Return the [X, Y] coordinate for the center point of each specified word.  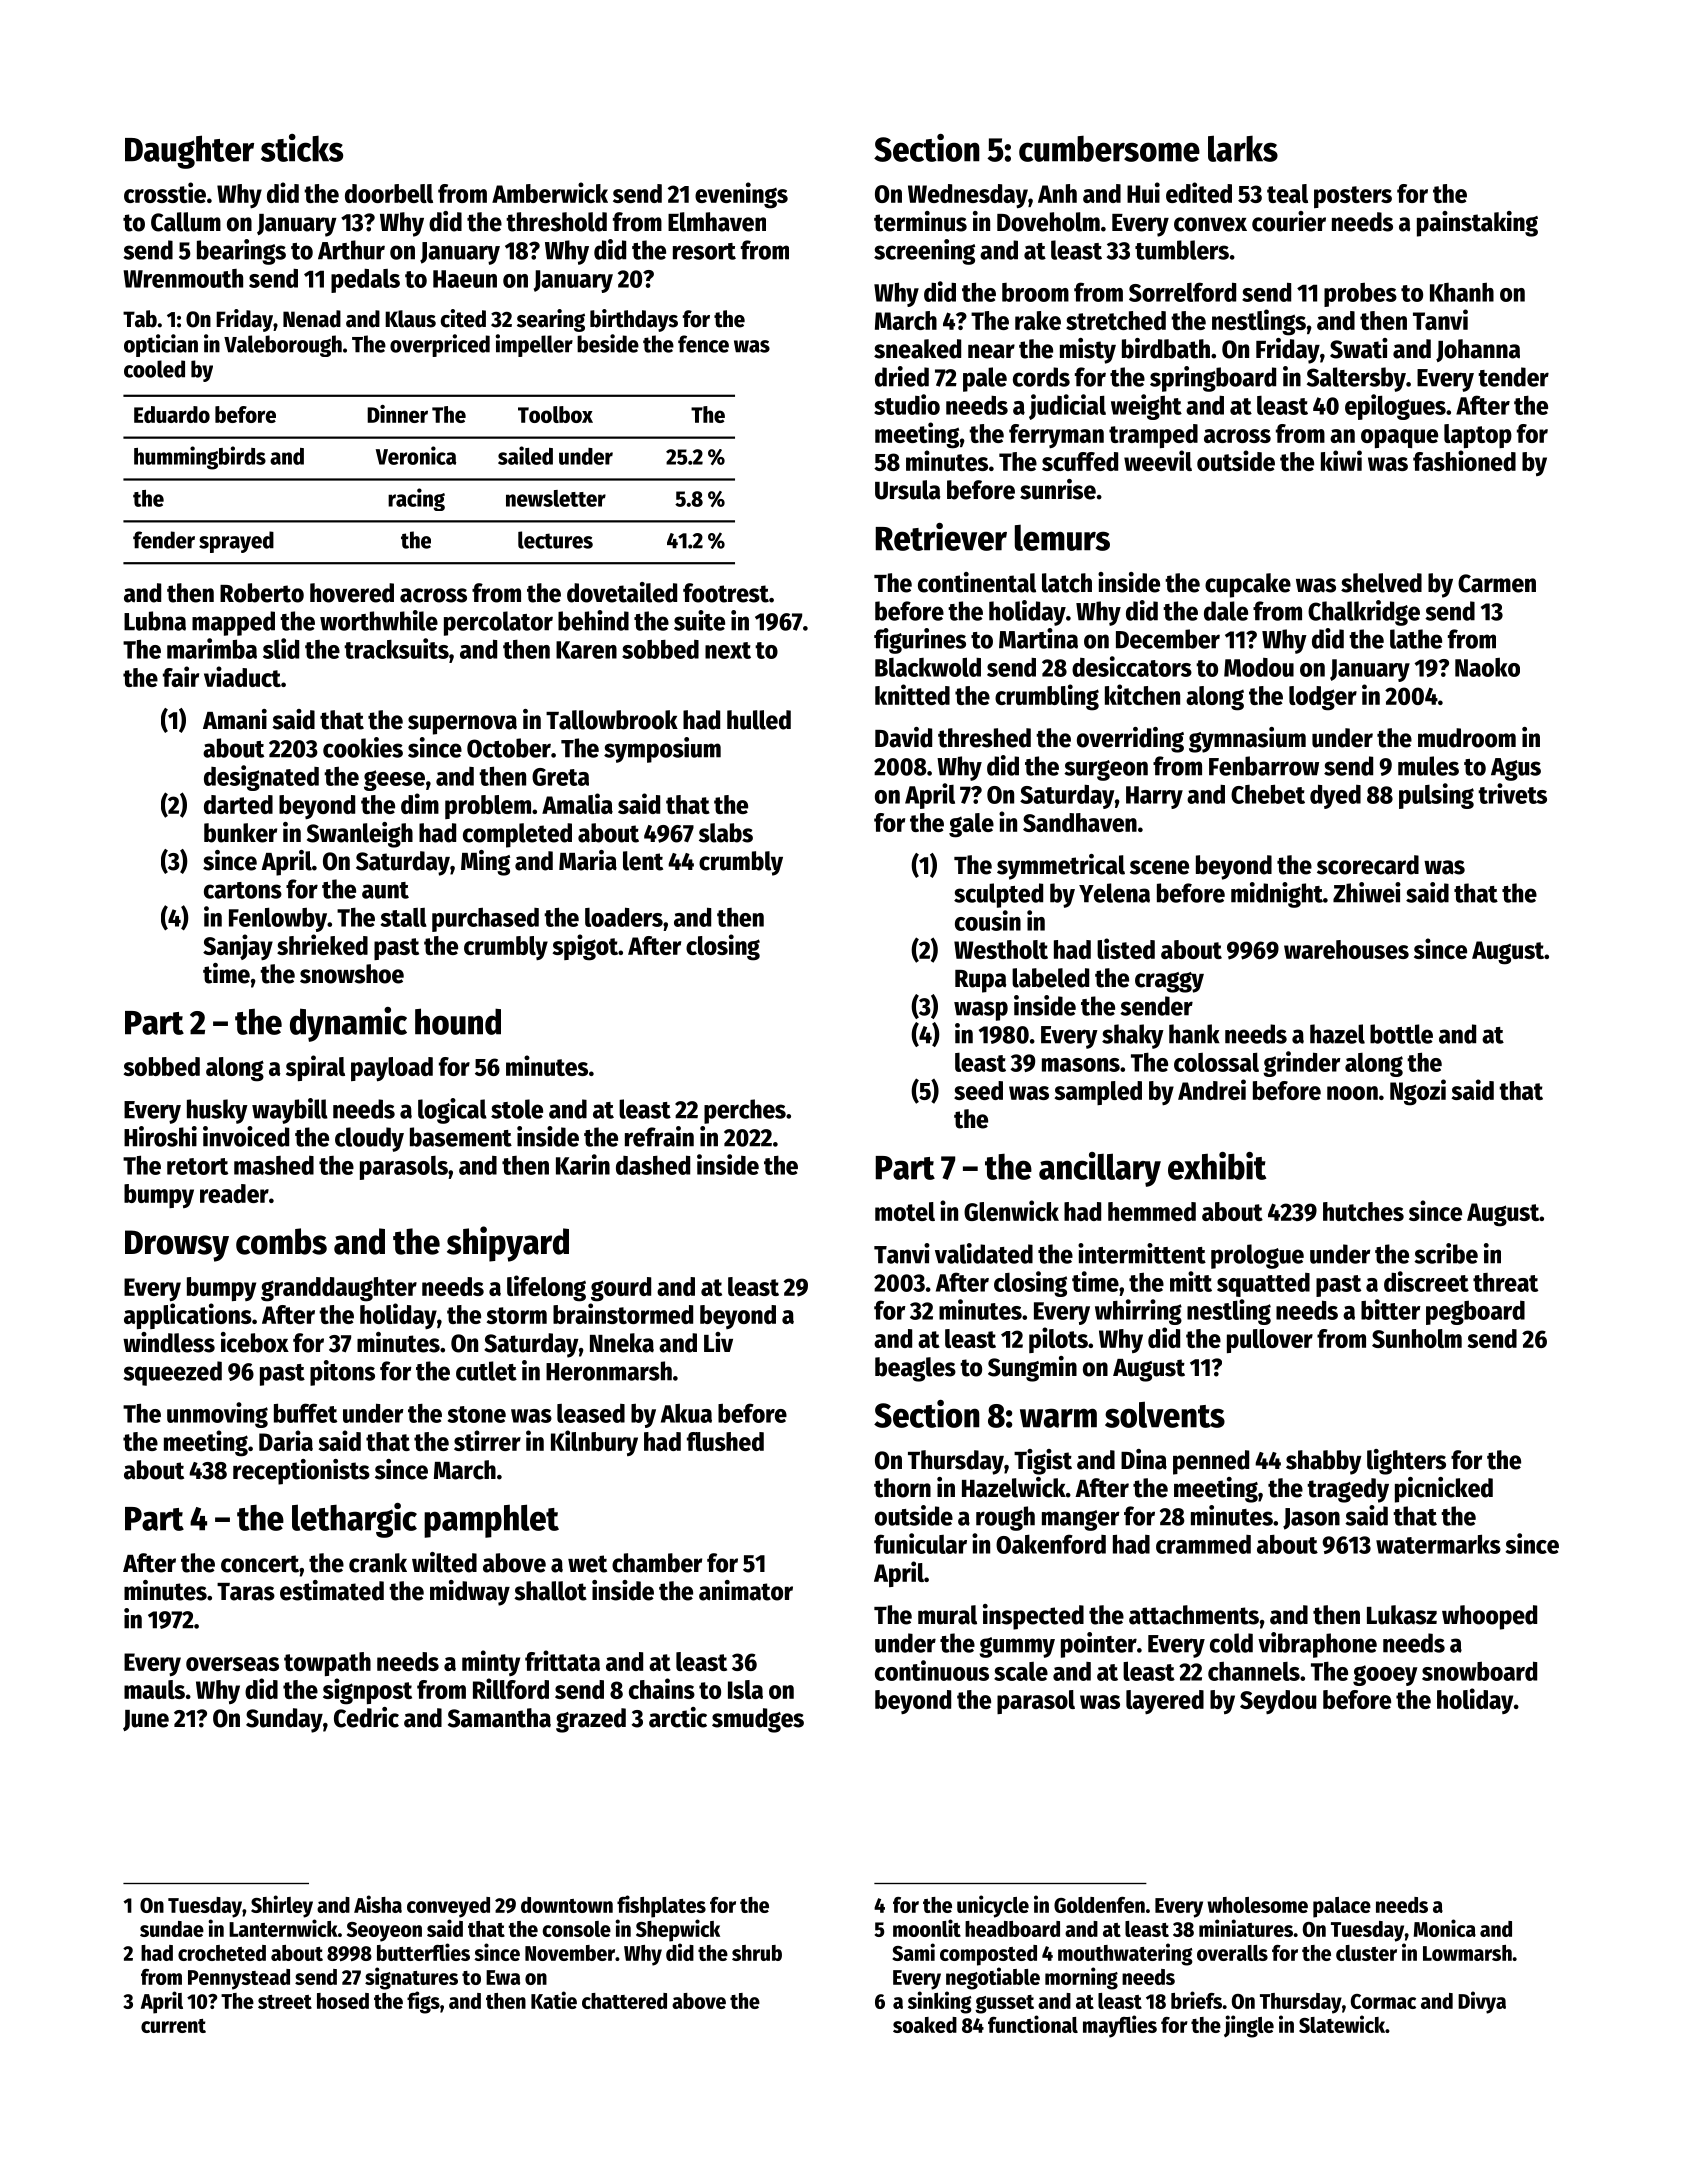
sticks [302, 148]
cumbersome [1109, 149]
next [728, 650]
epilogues [1395, 407]
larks [1243, 148]
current [173, 2026]
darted [238, 804]
